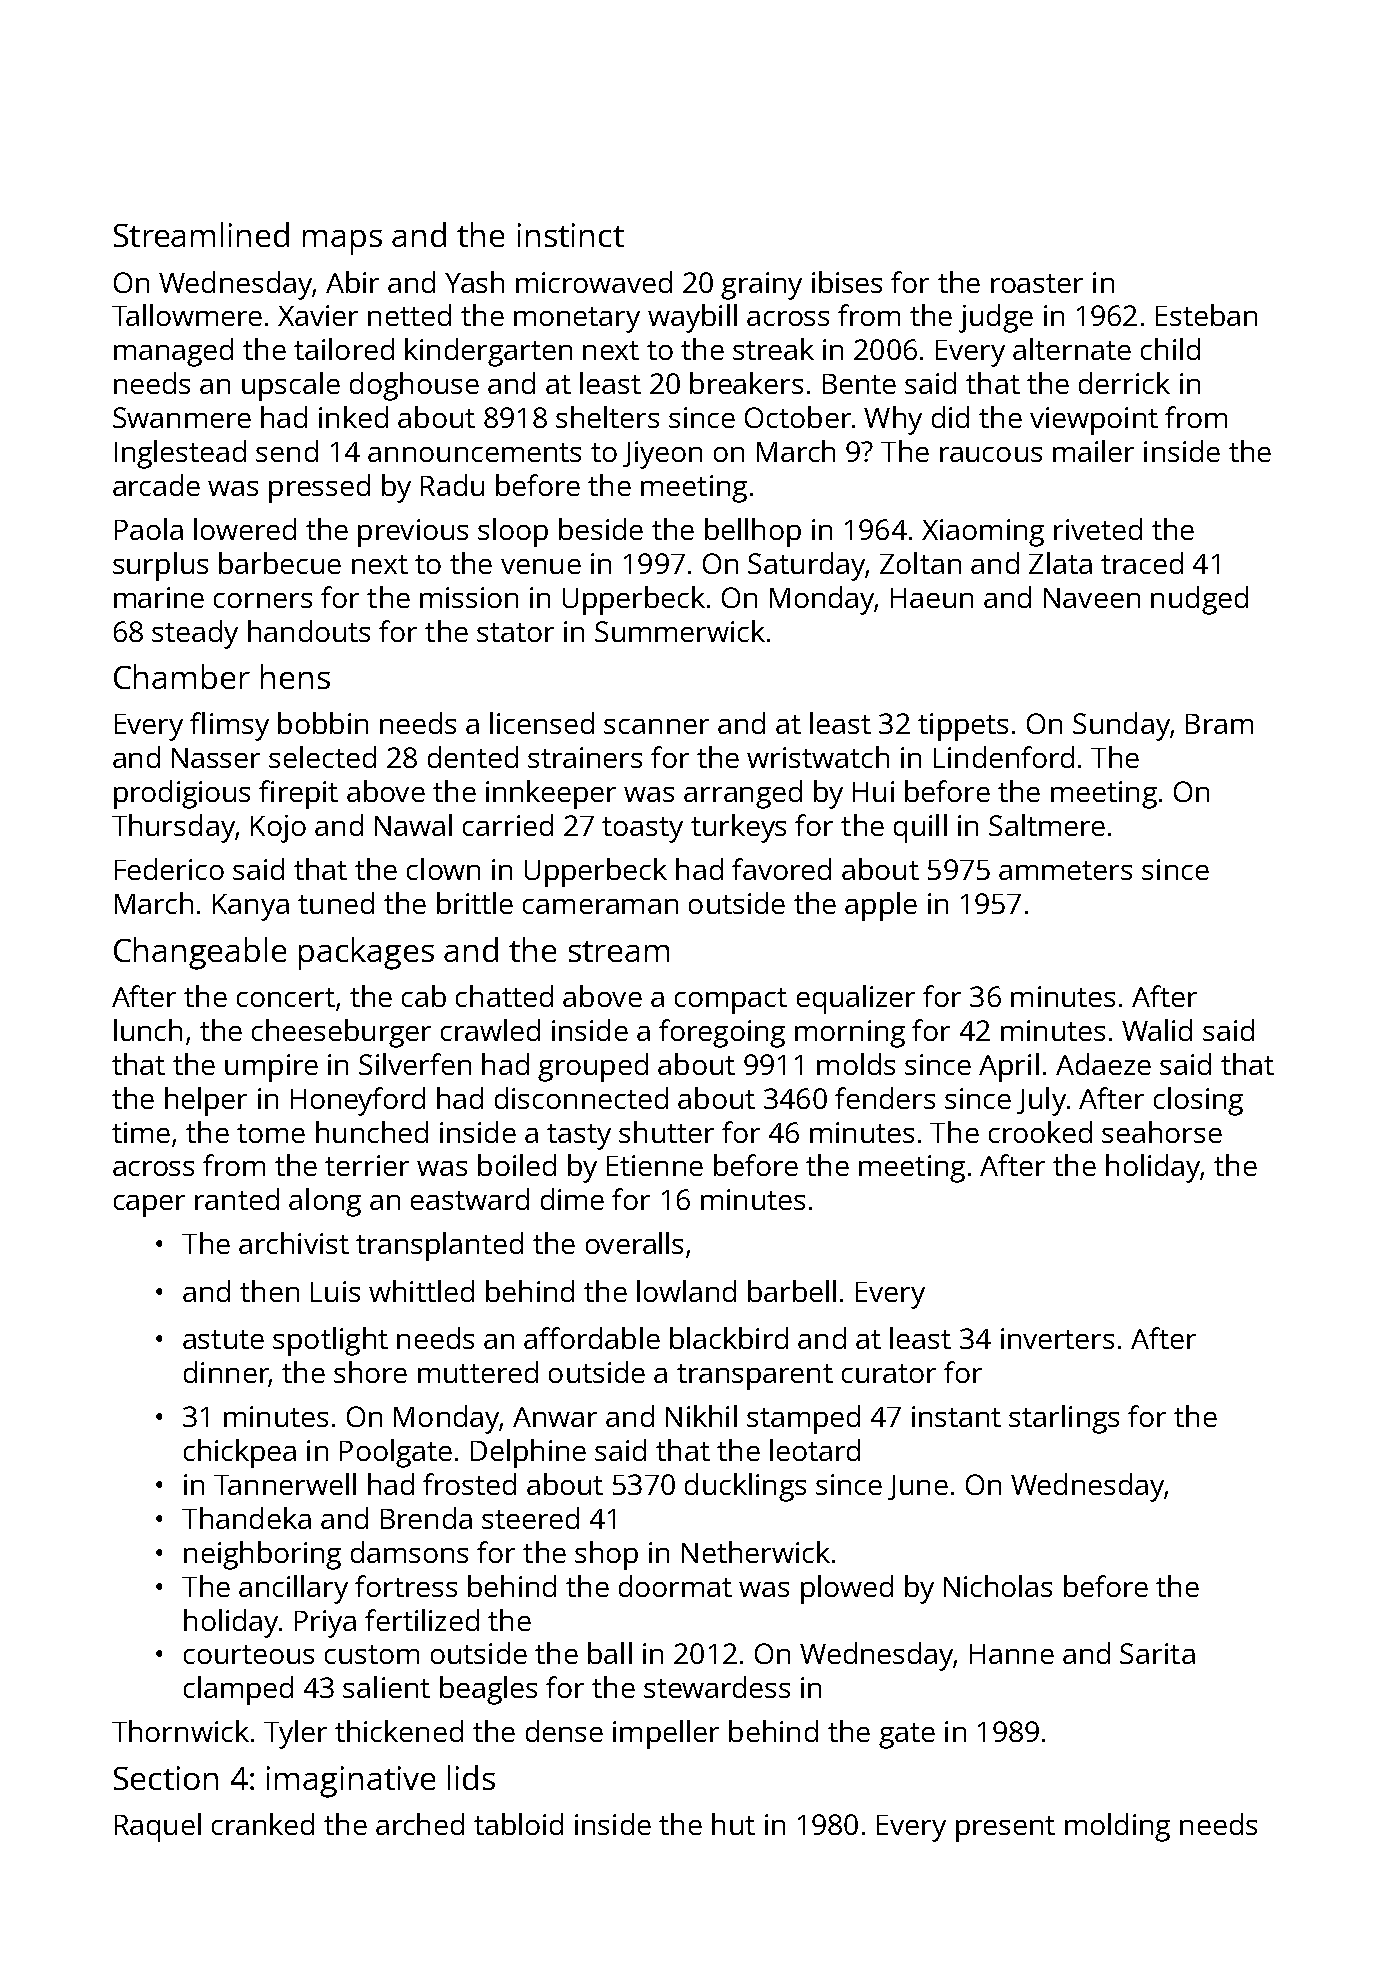 The height and width of the page is (1969, 1386). Describe the element at coordinates (991, 454) in the page. I see `raucous` at that location.
